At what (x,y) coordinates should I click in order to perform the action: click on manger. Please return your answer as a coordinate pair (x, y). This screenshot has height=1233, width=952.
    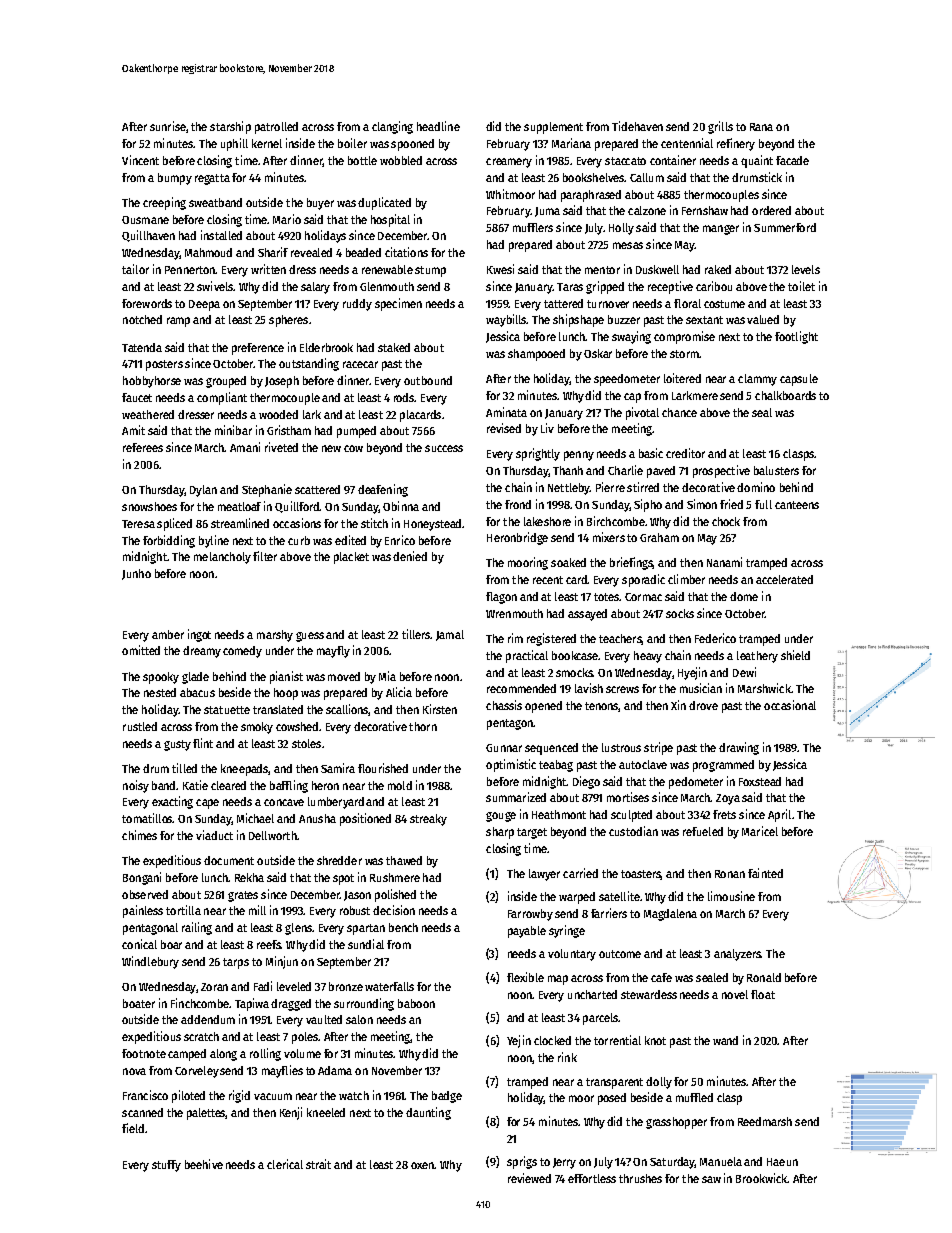
    Looking at the image, I should click on (721, 230).
